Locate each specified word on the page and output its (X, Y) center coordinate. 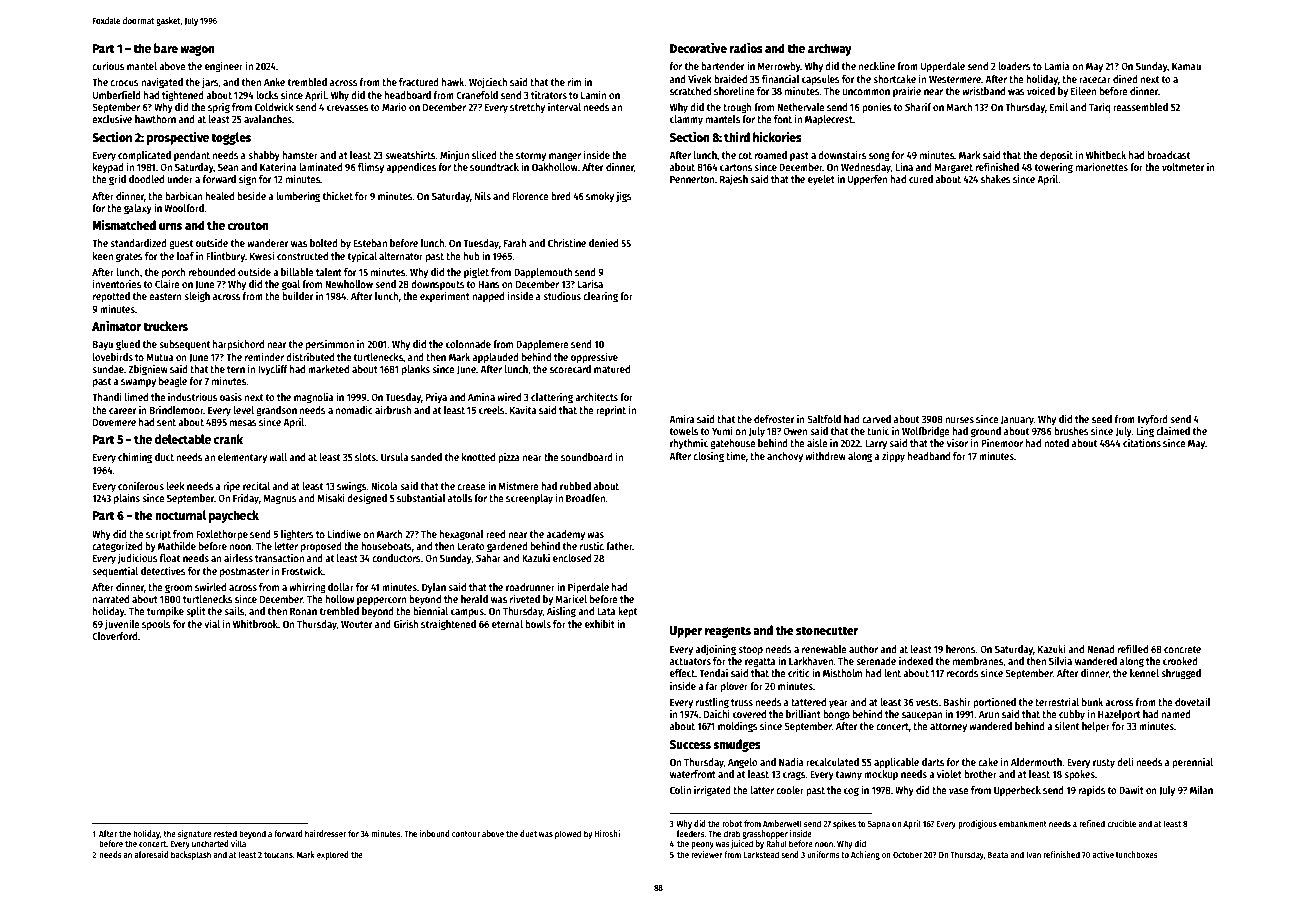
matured (612, 369)
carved (876, 419)
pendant (192, 156)
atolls (460, 498)
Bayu (103, 345)
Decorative (698, 48)
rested (225, 833)
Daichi (717, 714)
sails (234, 611)
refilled (1133, 649)
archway (830, 49)
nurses (959, 420)
